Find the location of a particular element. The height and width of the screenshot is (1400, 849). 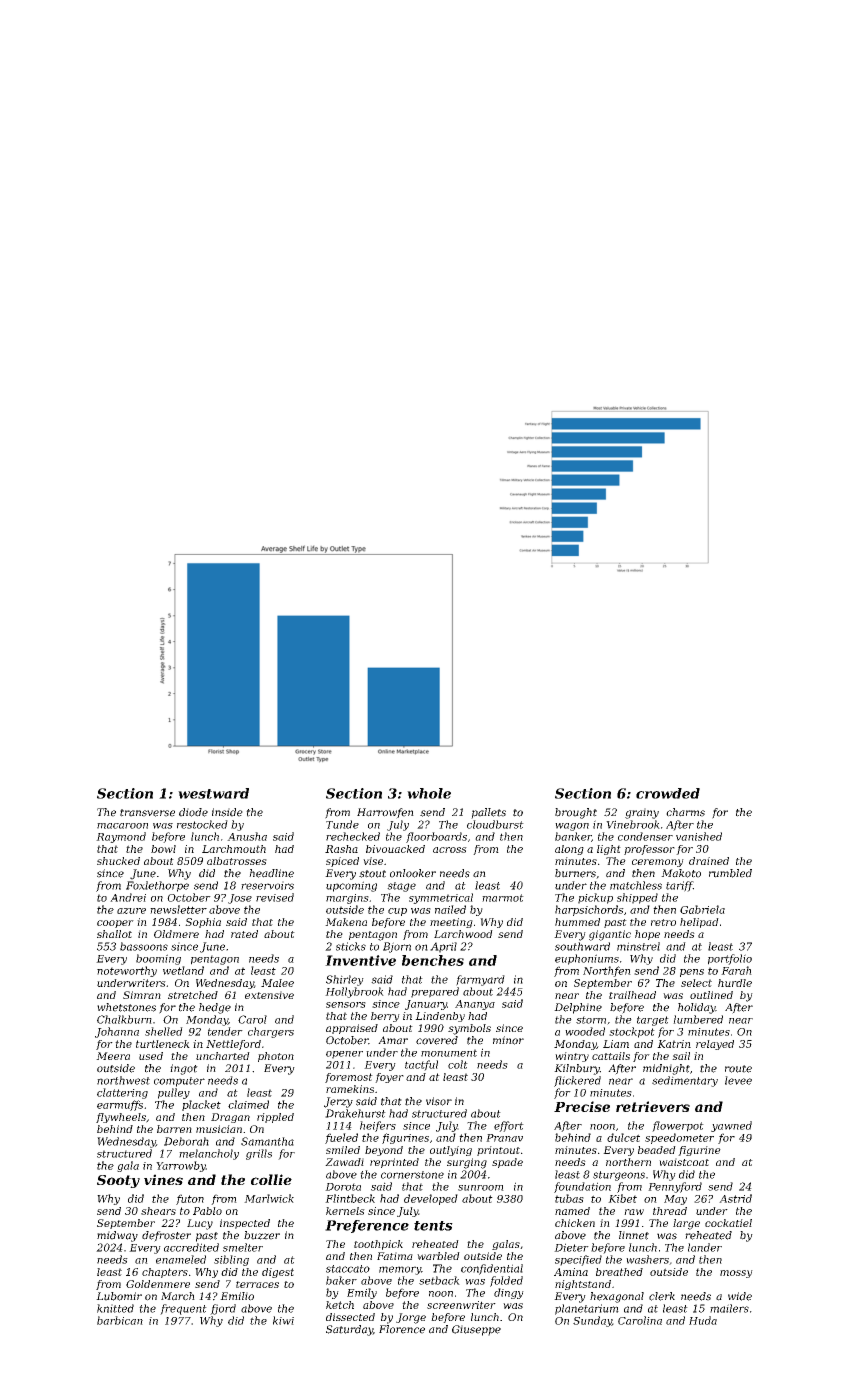

Sooty is located at coordinates (118, 1181).
